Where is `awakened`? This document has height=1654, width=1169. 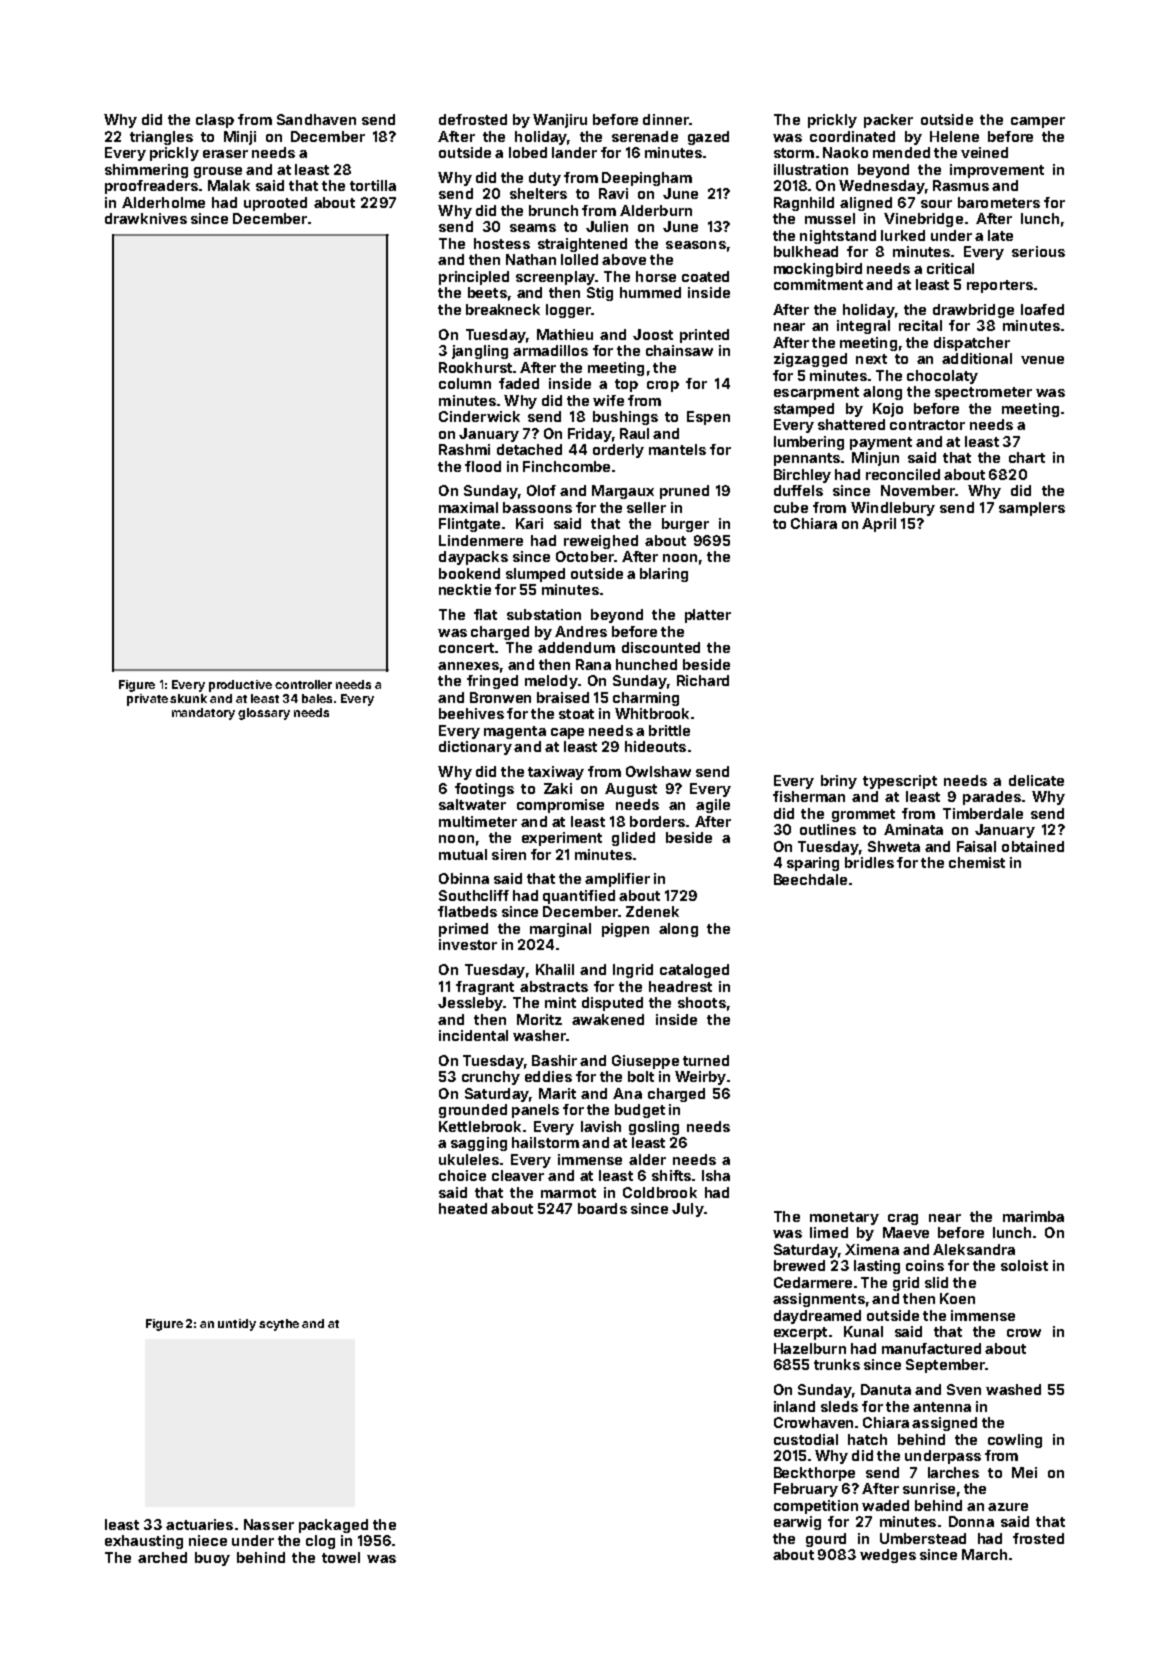 awakened is located at coordinates (608, 1019).
